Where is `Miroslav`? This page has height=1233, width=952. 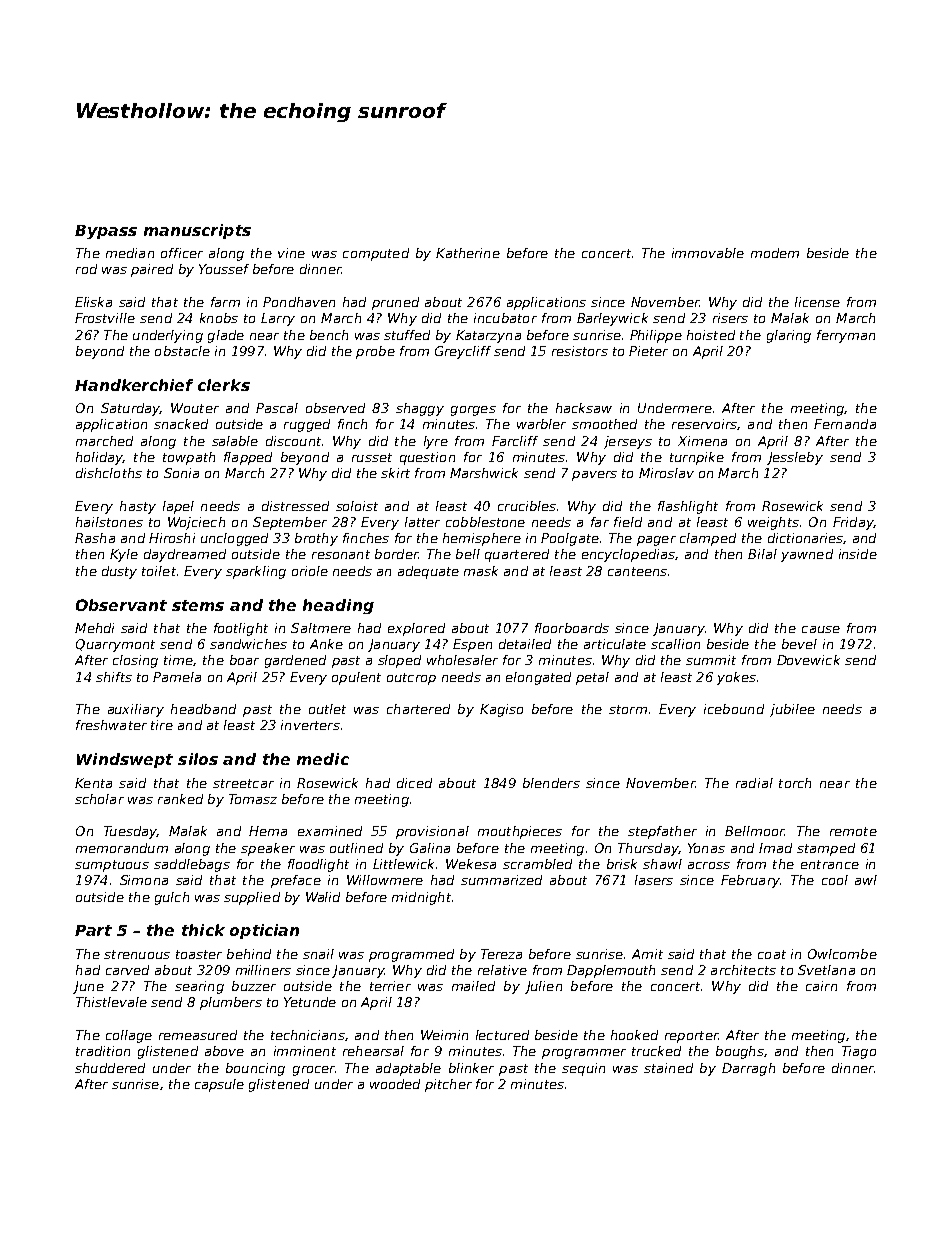
Miroslav is located at coordinates (666, 473).
